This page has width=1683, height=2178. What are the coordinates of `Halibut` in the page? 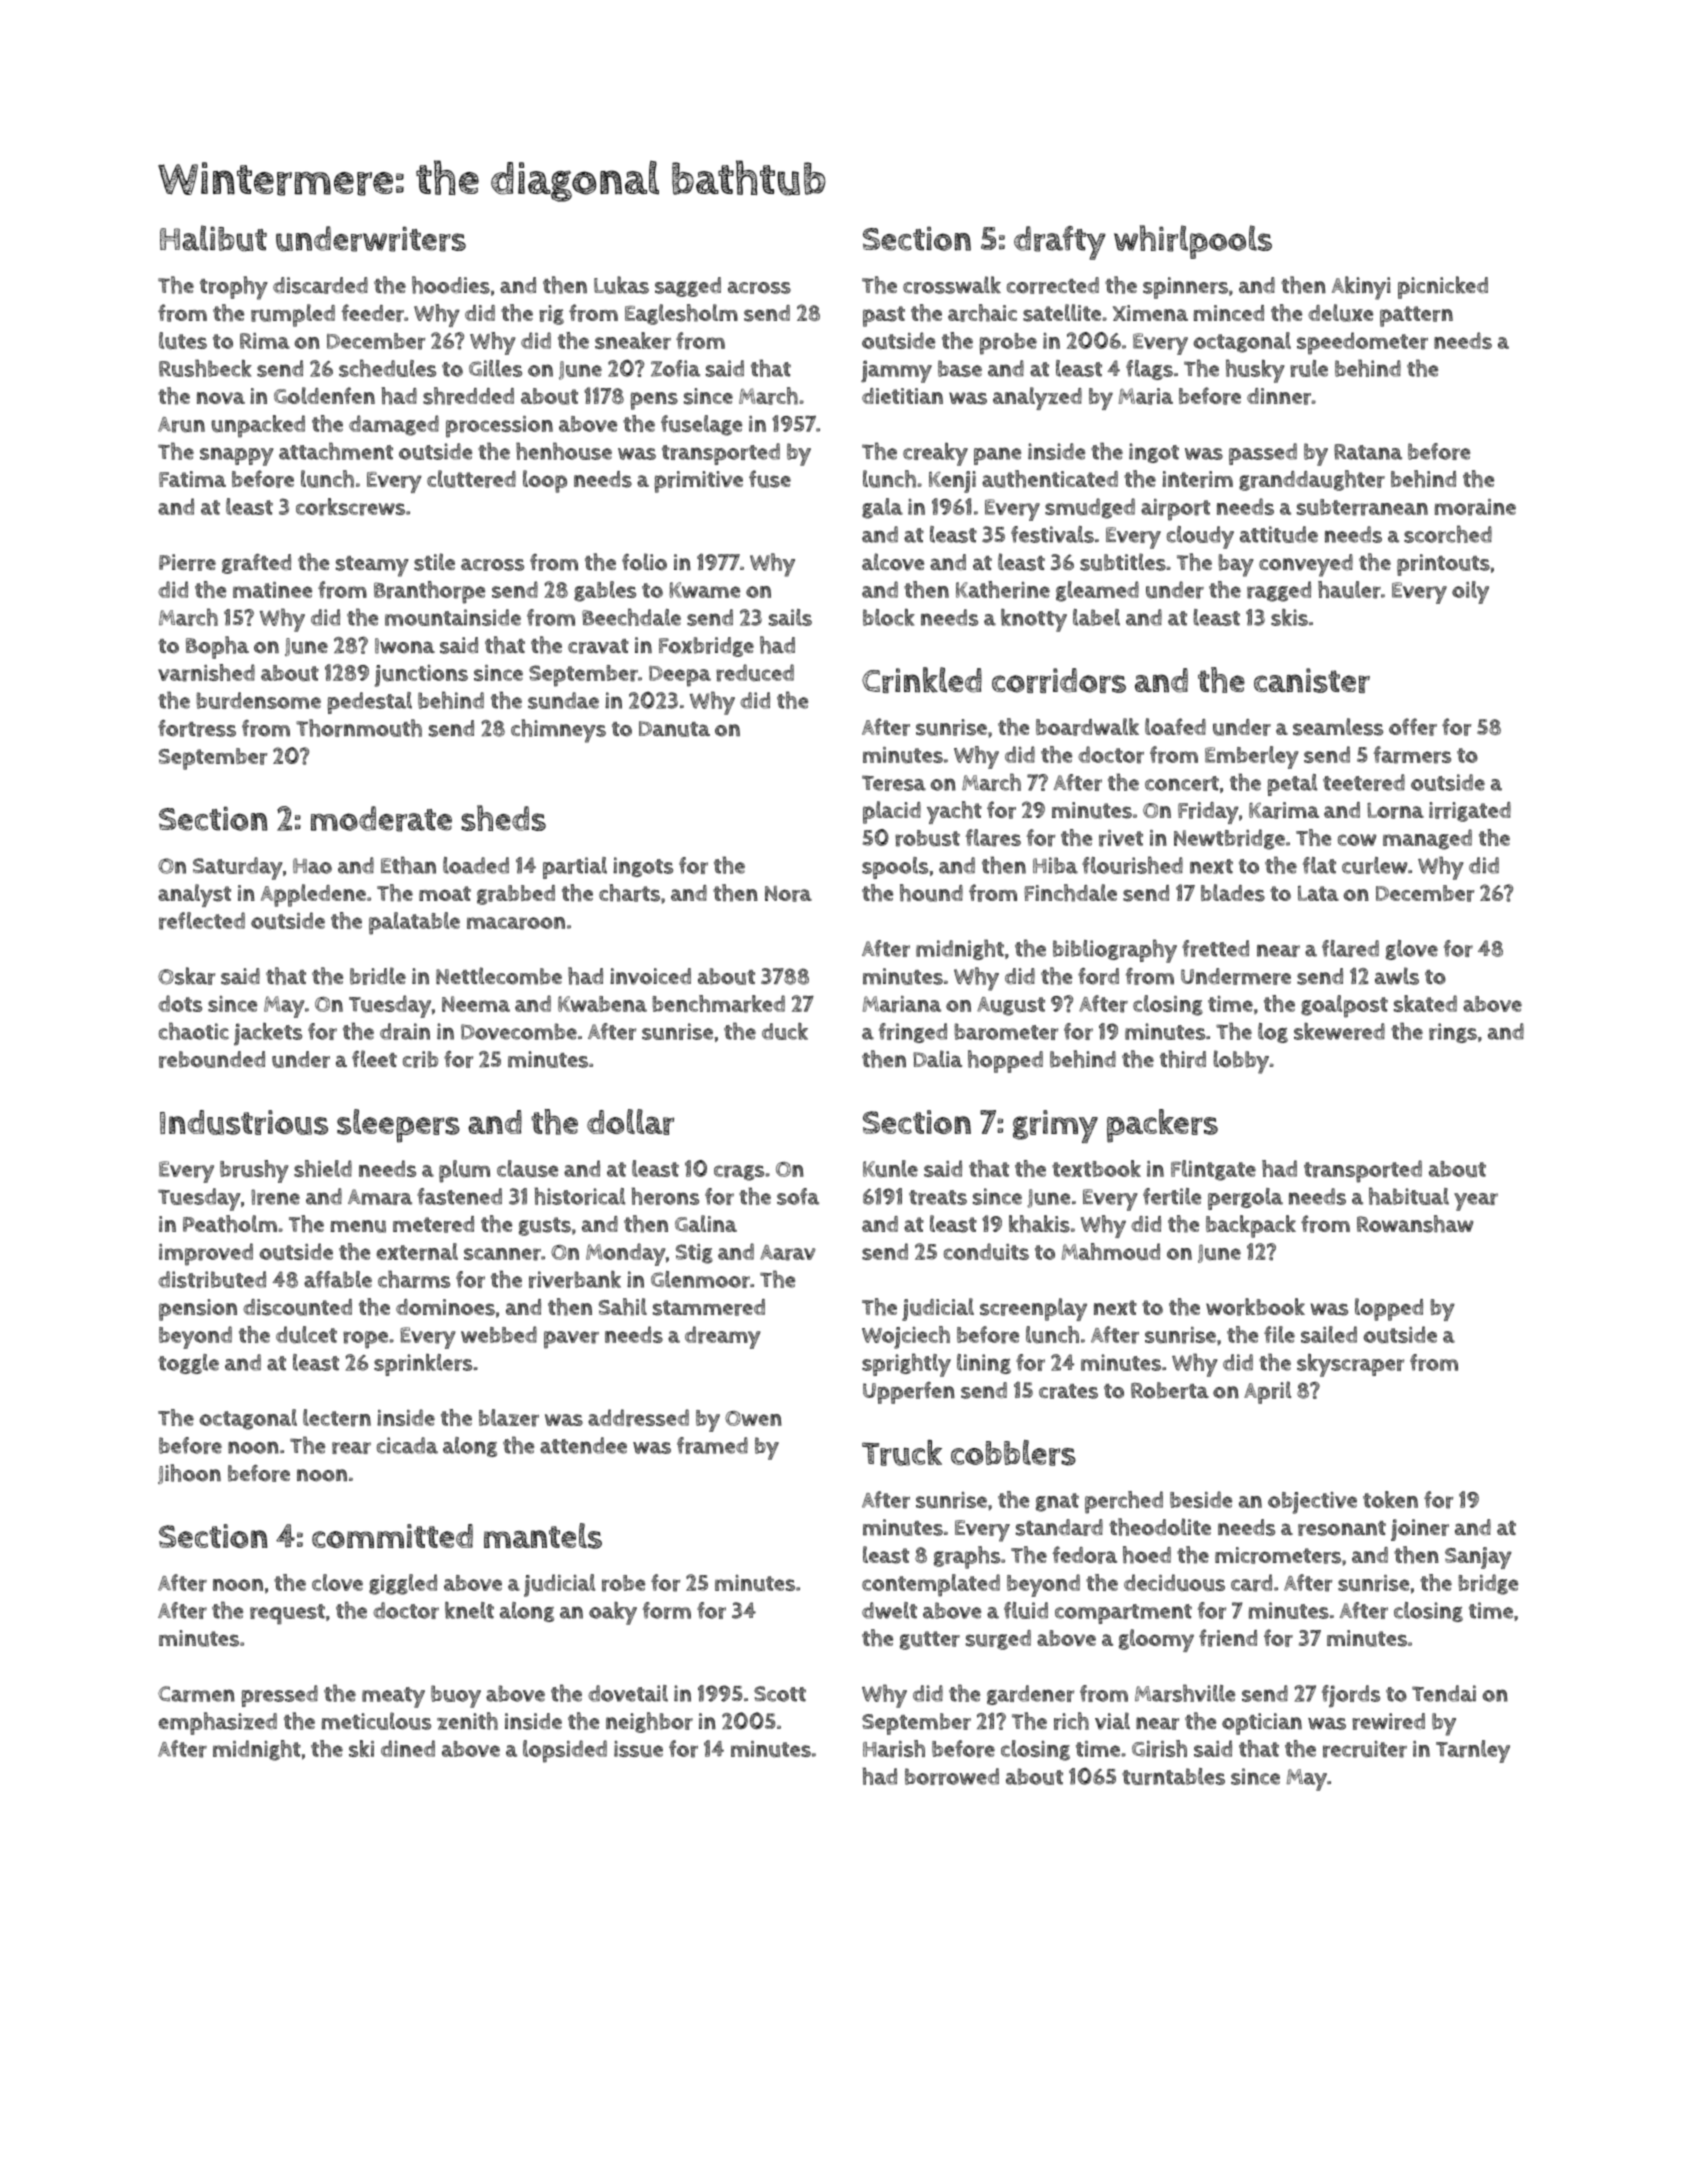 It's located at (213, 238).
